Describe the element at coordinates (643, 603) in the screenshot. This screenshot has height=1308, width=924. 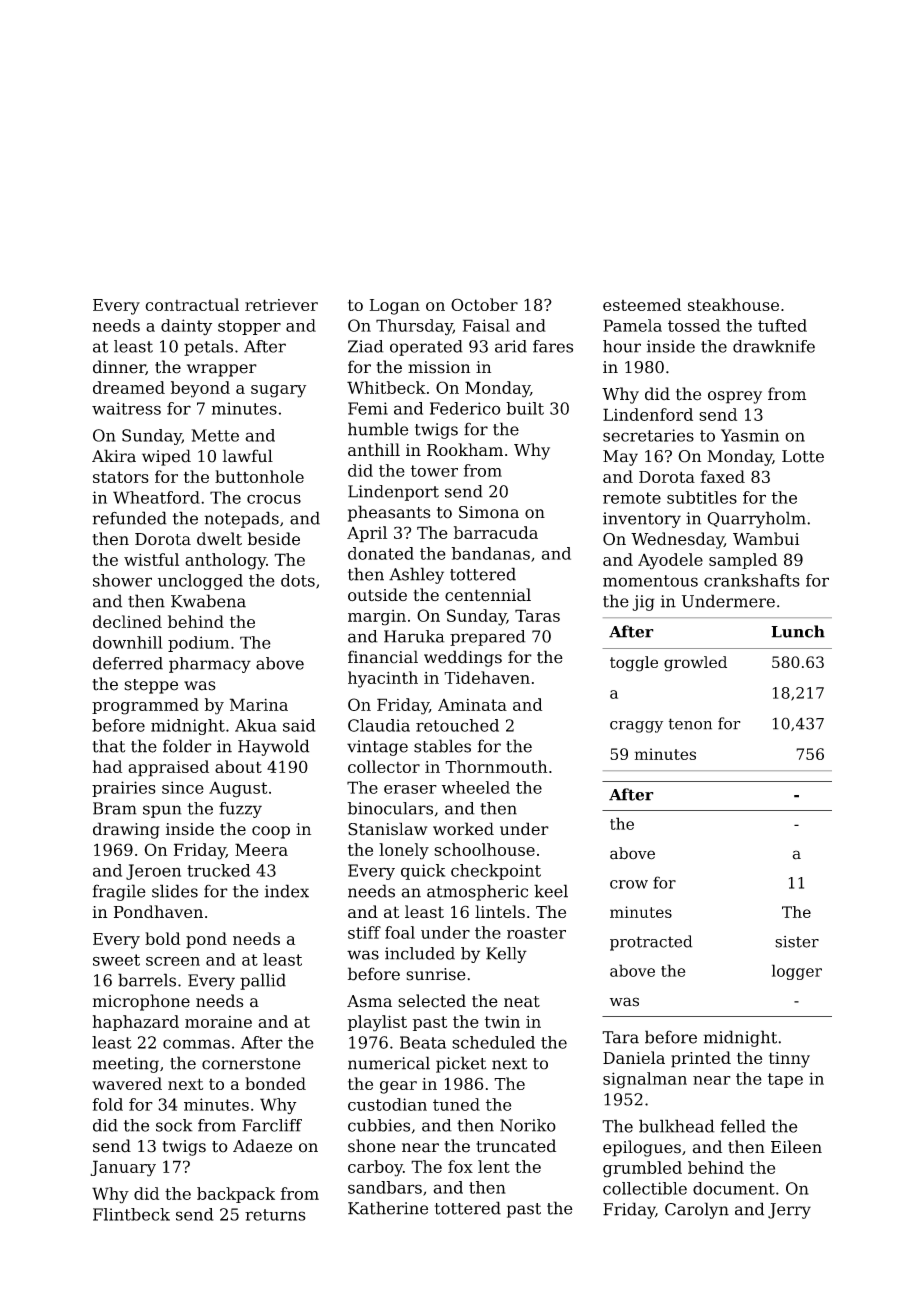
I see `jig` at that location.
